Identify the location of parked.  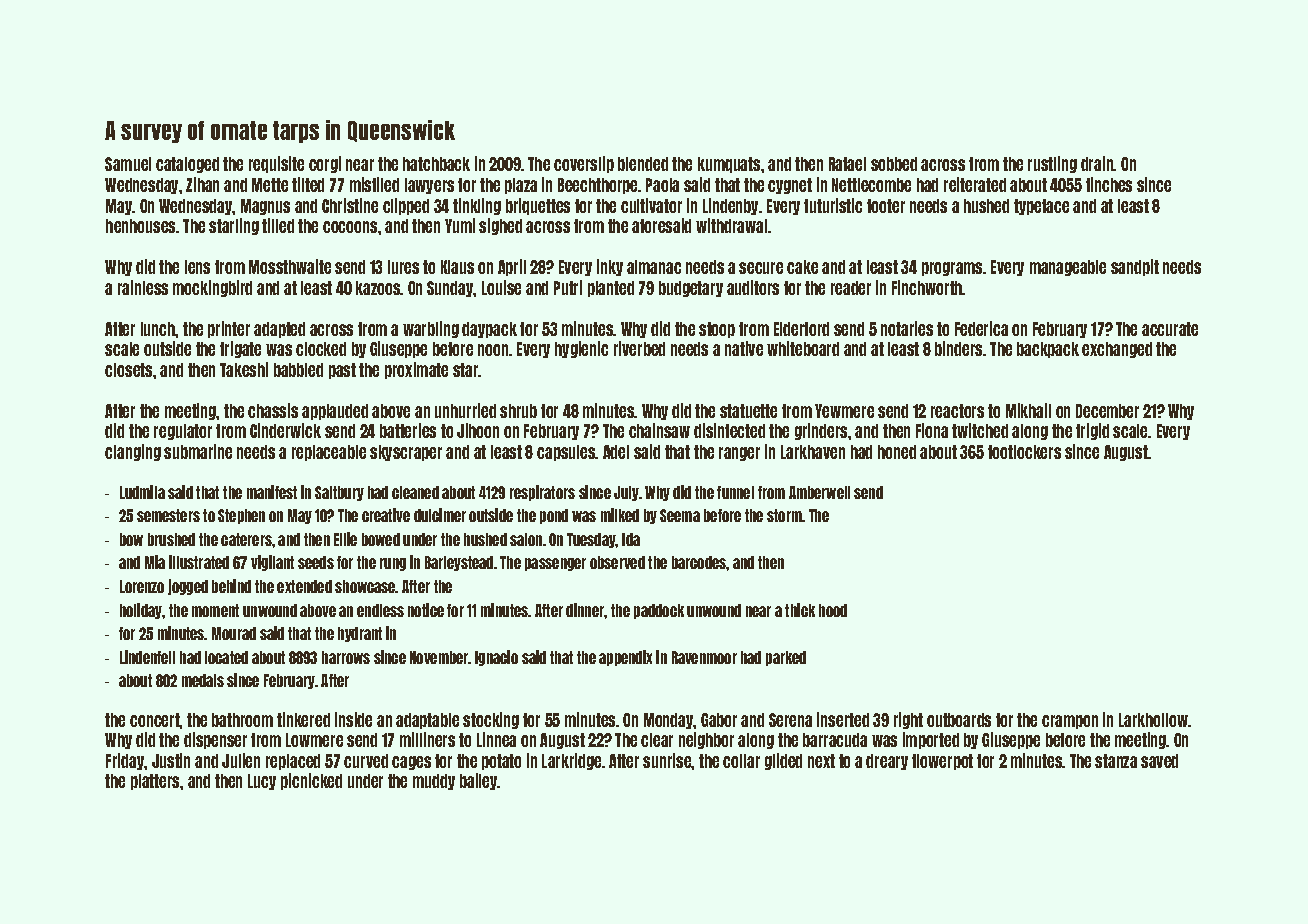
(786, 658).
